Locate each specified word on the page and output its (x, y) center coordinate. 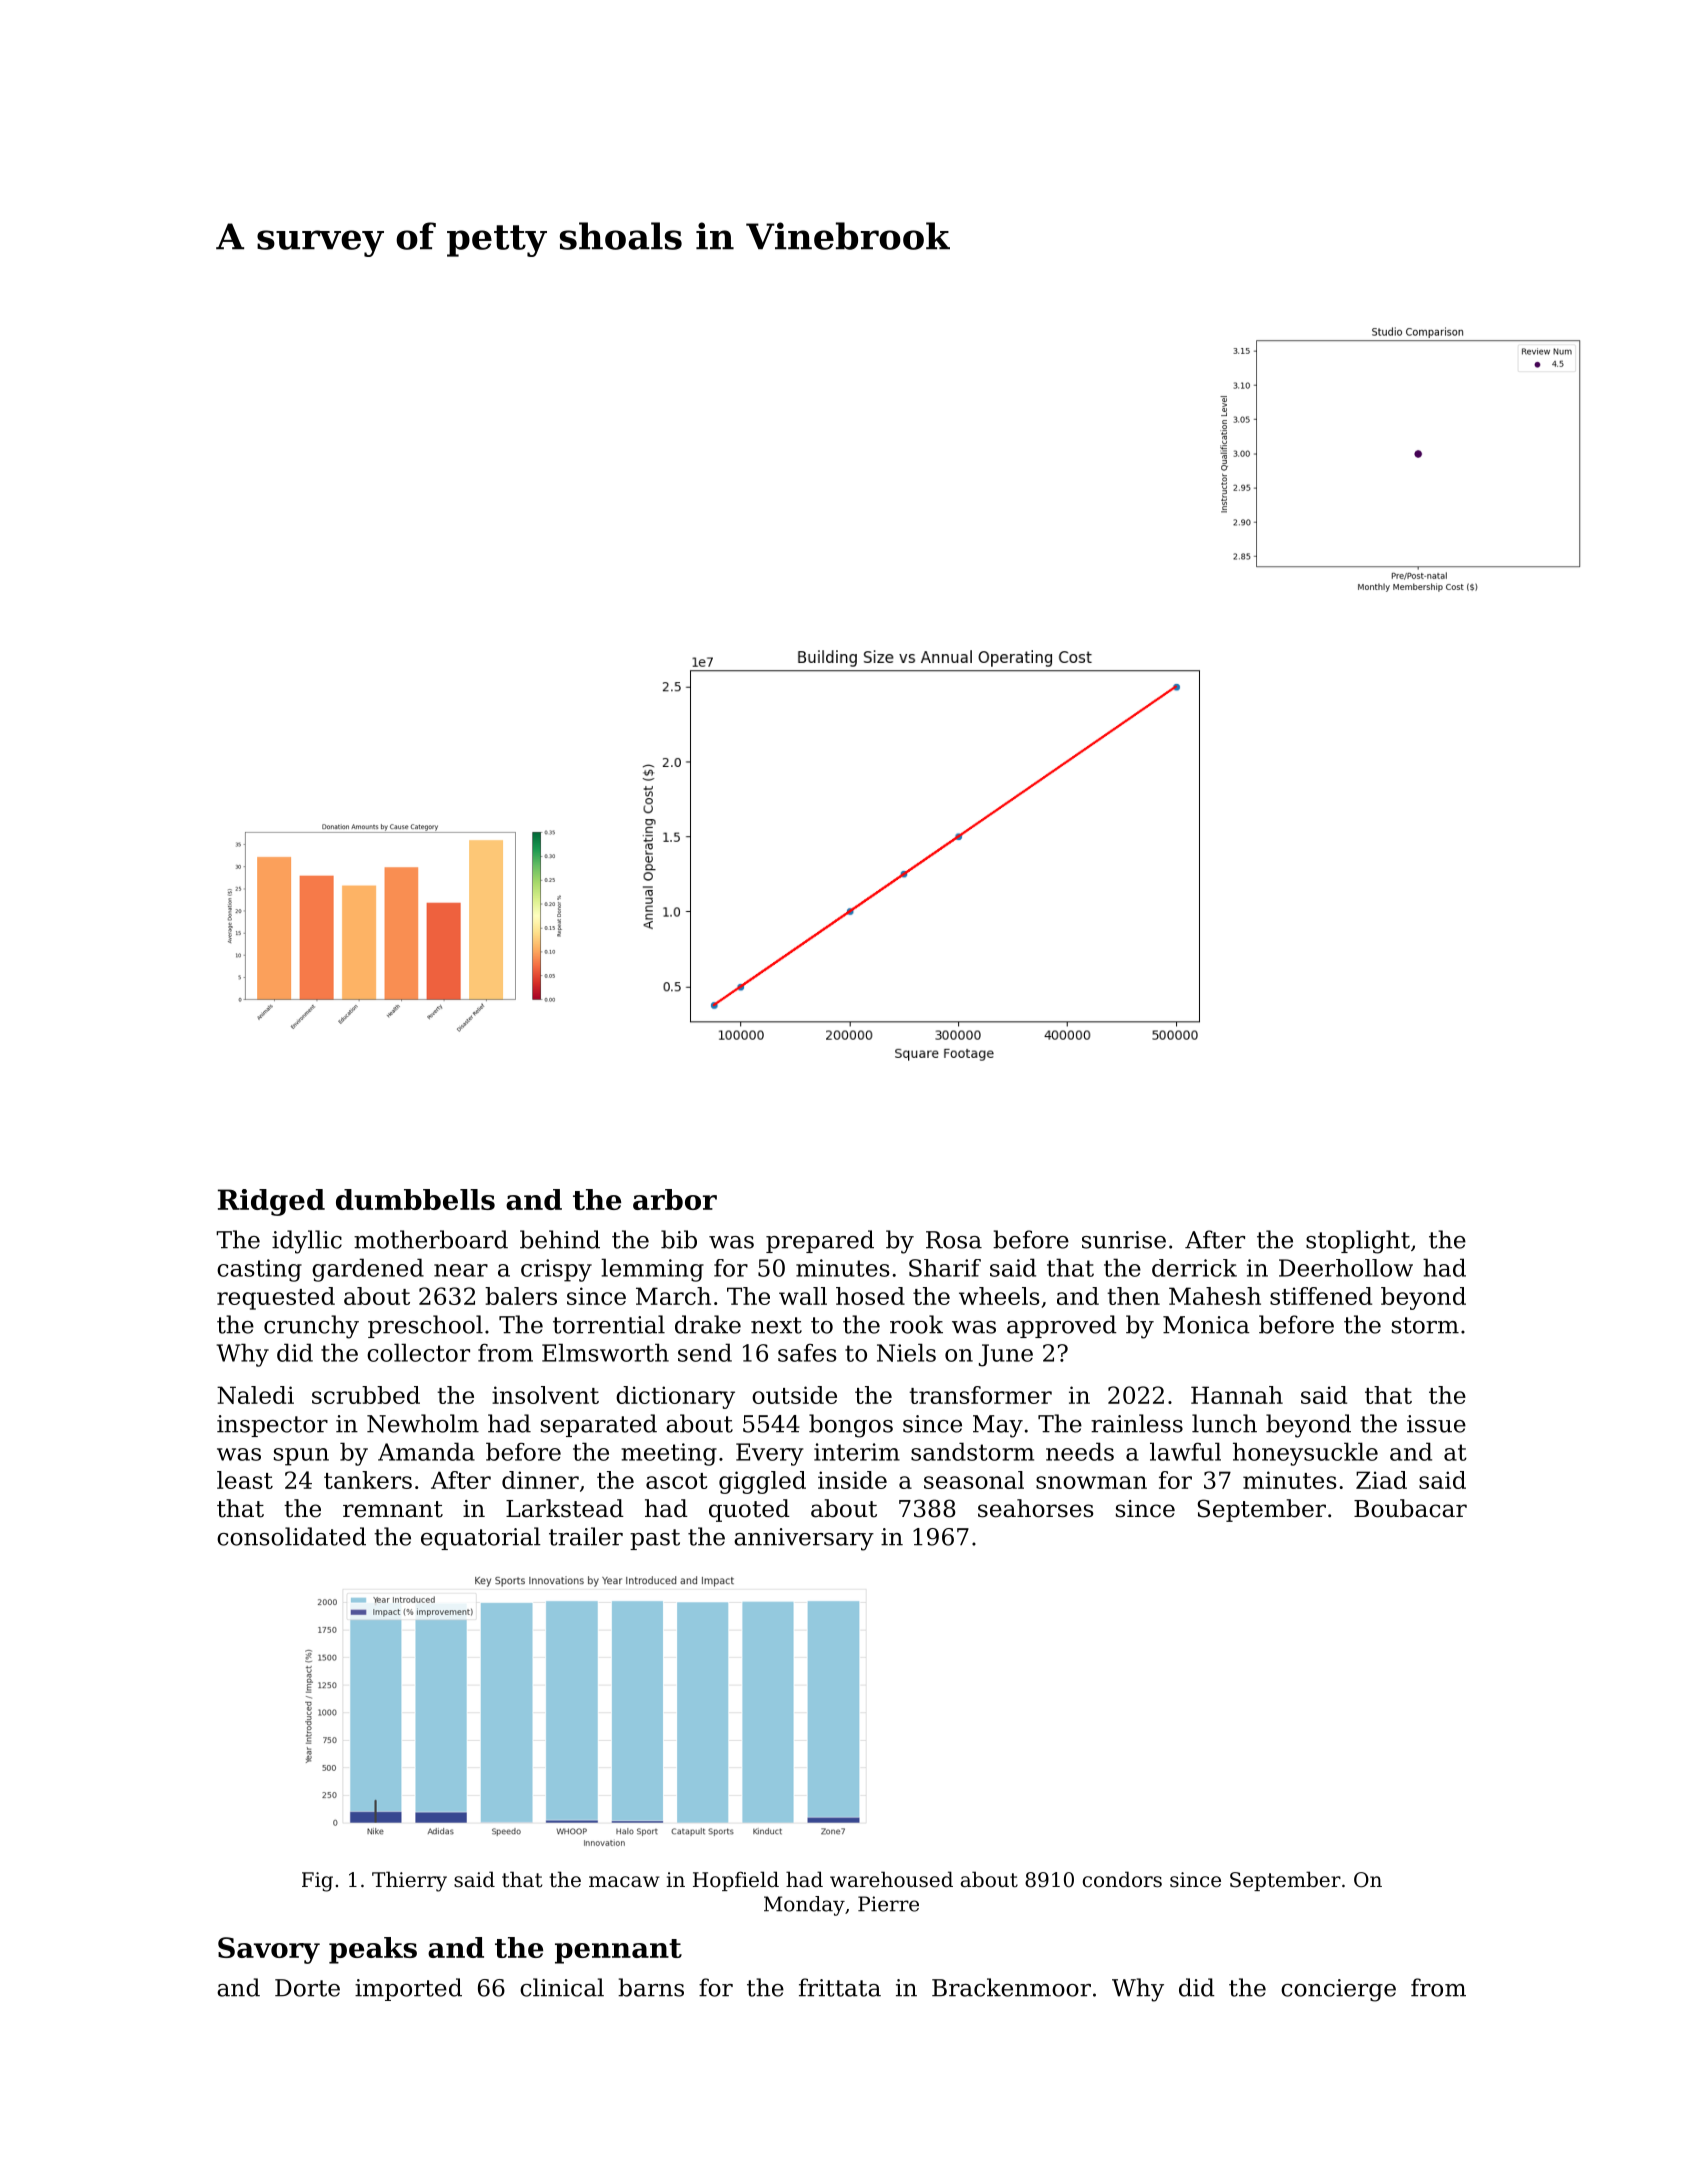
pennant (618, 1951)
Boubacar (1410, 1508)
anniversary (804, 1539)
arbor (675, 1199)
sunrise (1124, 1240)
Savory (269, 1950)
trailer (586, 1536)
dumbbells (415, 1199)
